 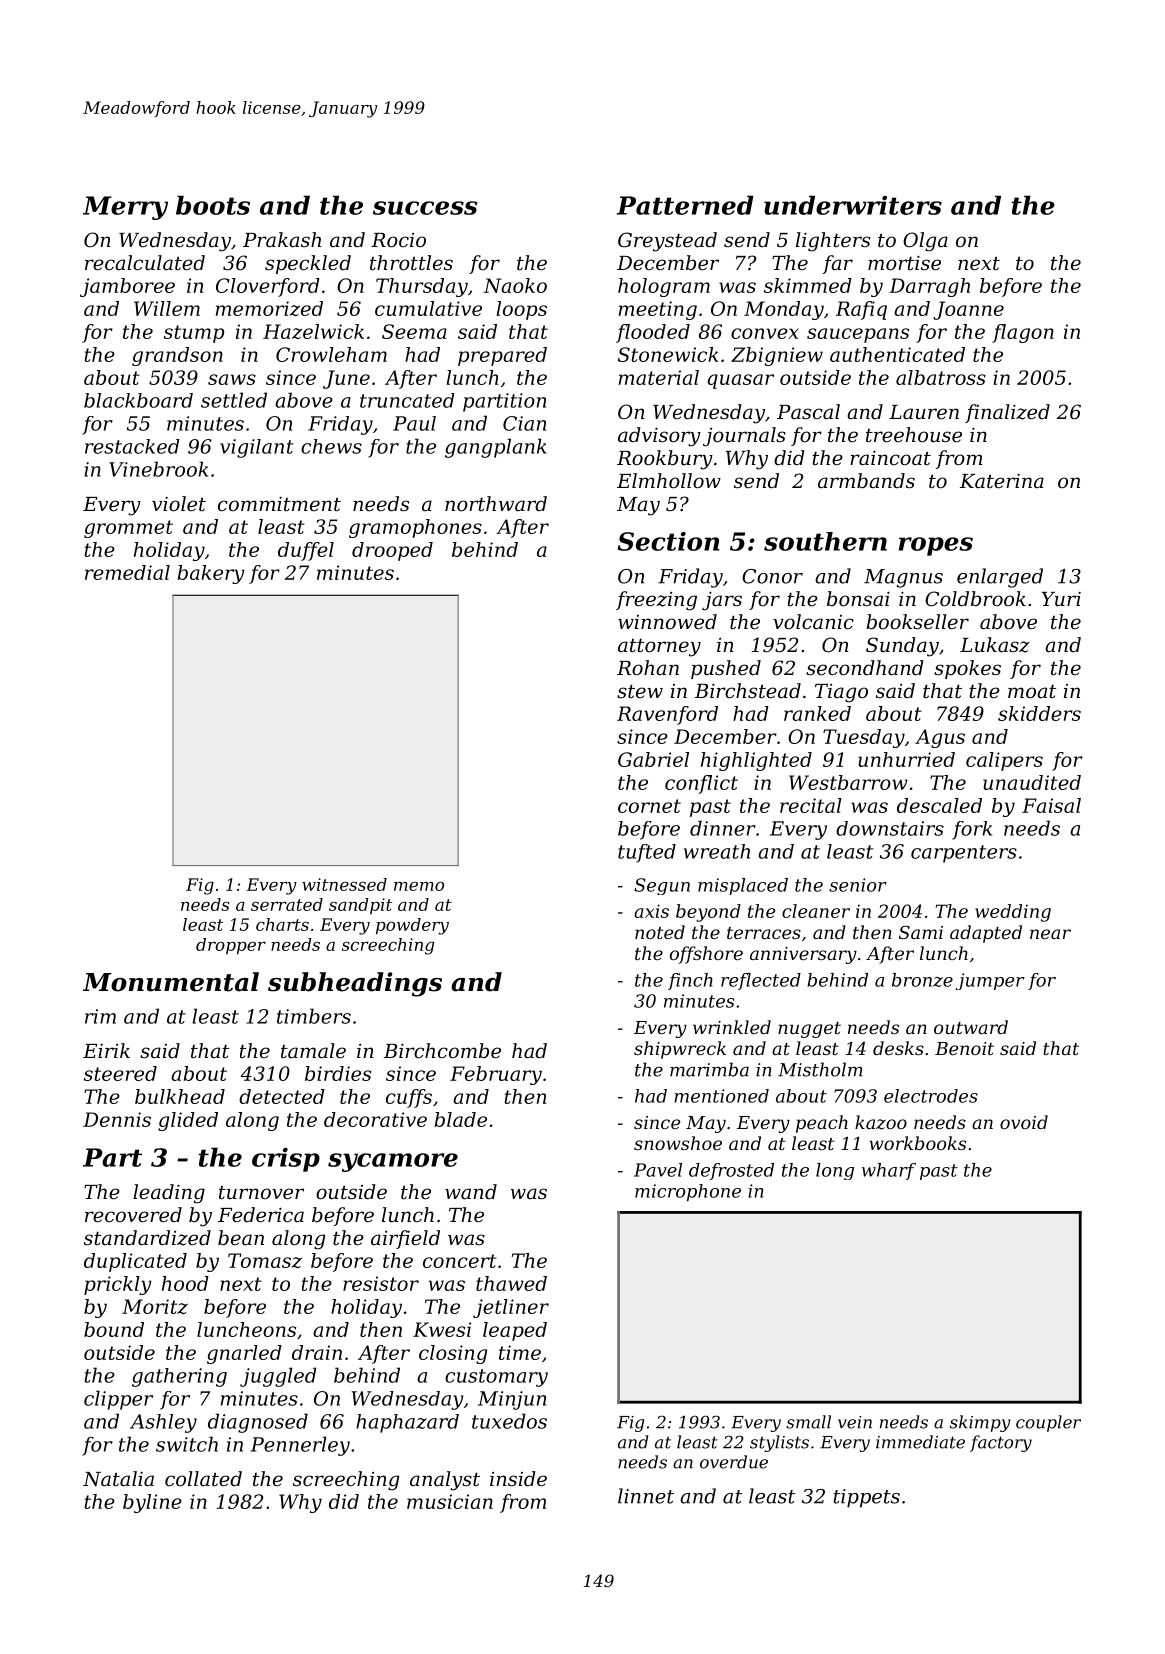 What do you see at coordinates (169, 1194) in the image?
I see `leading` at bounding box center [169, 1194].
